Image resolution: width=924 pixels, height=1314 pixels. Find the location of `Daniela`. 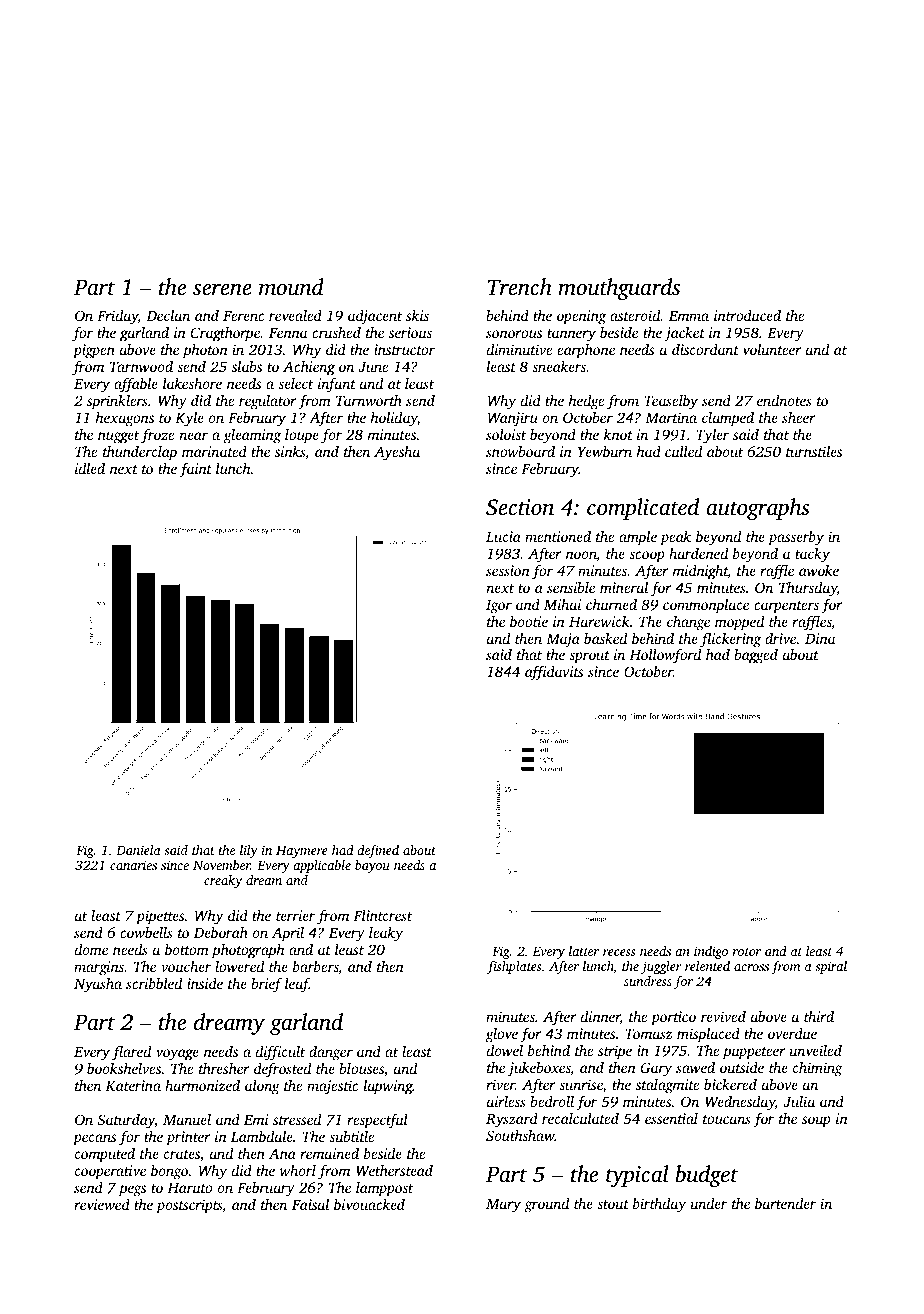

Daniela is located at coordinates (138, 850).
